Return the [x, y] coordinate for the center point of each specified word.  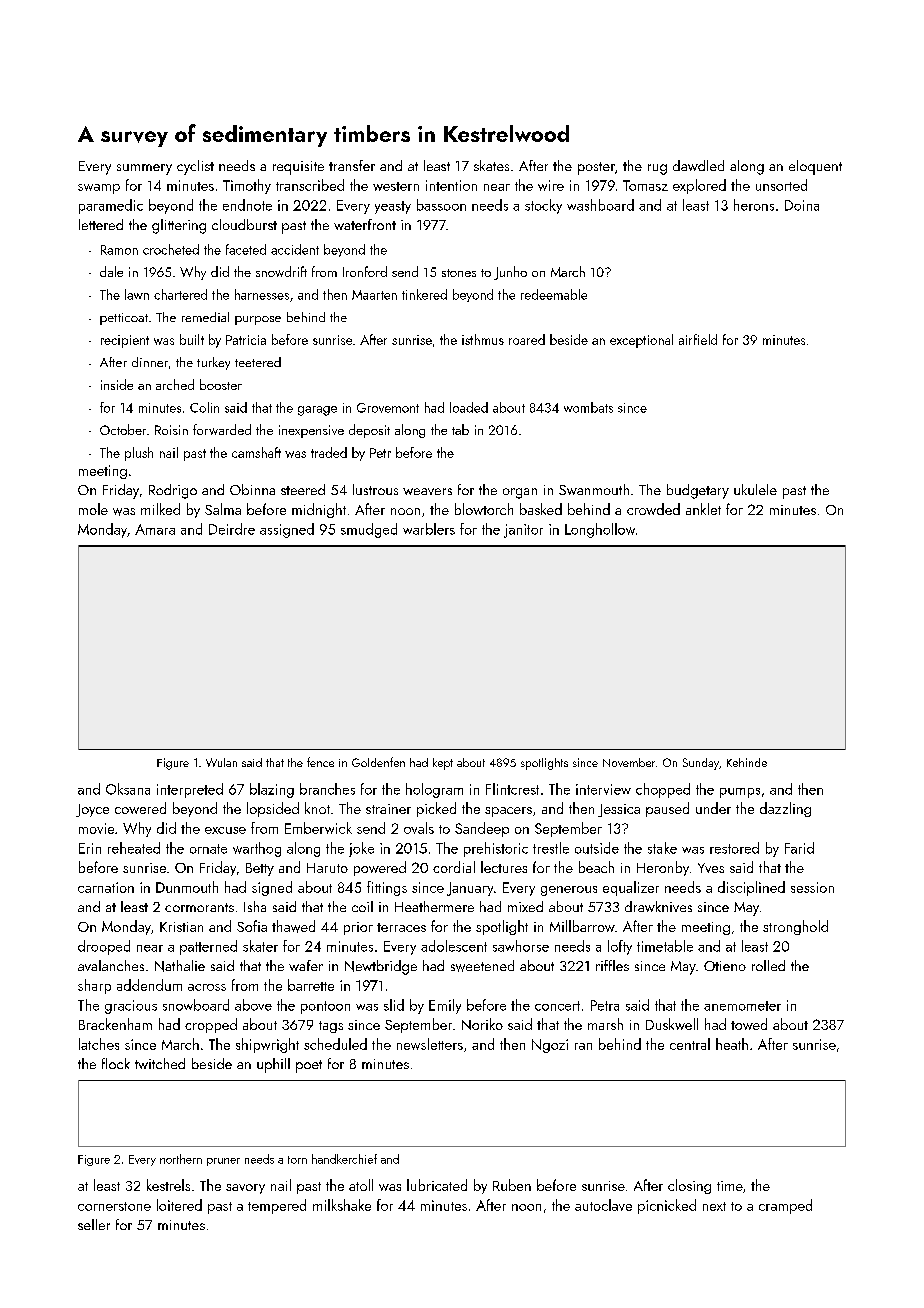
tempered [277, 1206]
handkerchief [344, 1159]
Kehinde [747, 762]
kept [443, 764]
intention [451, 185]
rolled [768, 965]
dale [111, 271]
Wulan [221, 762]
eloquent [815, 167]
